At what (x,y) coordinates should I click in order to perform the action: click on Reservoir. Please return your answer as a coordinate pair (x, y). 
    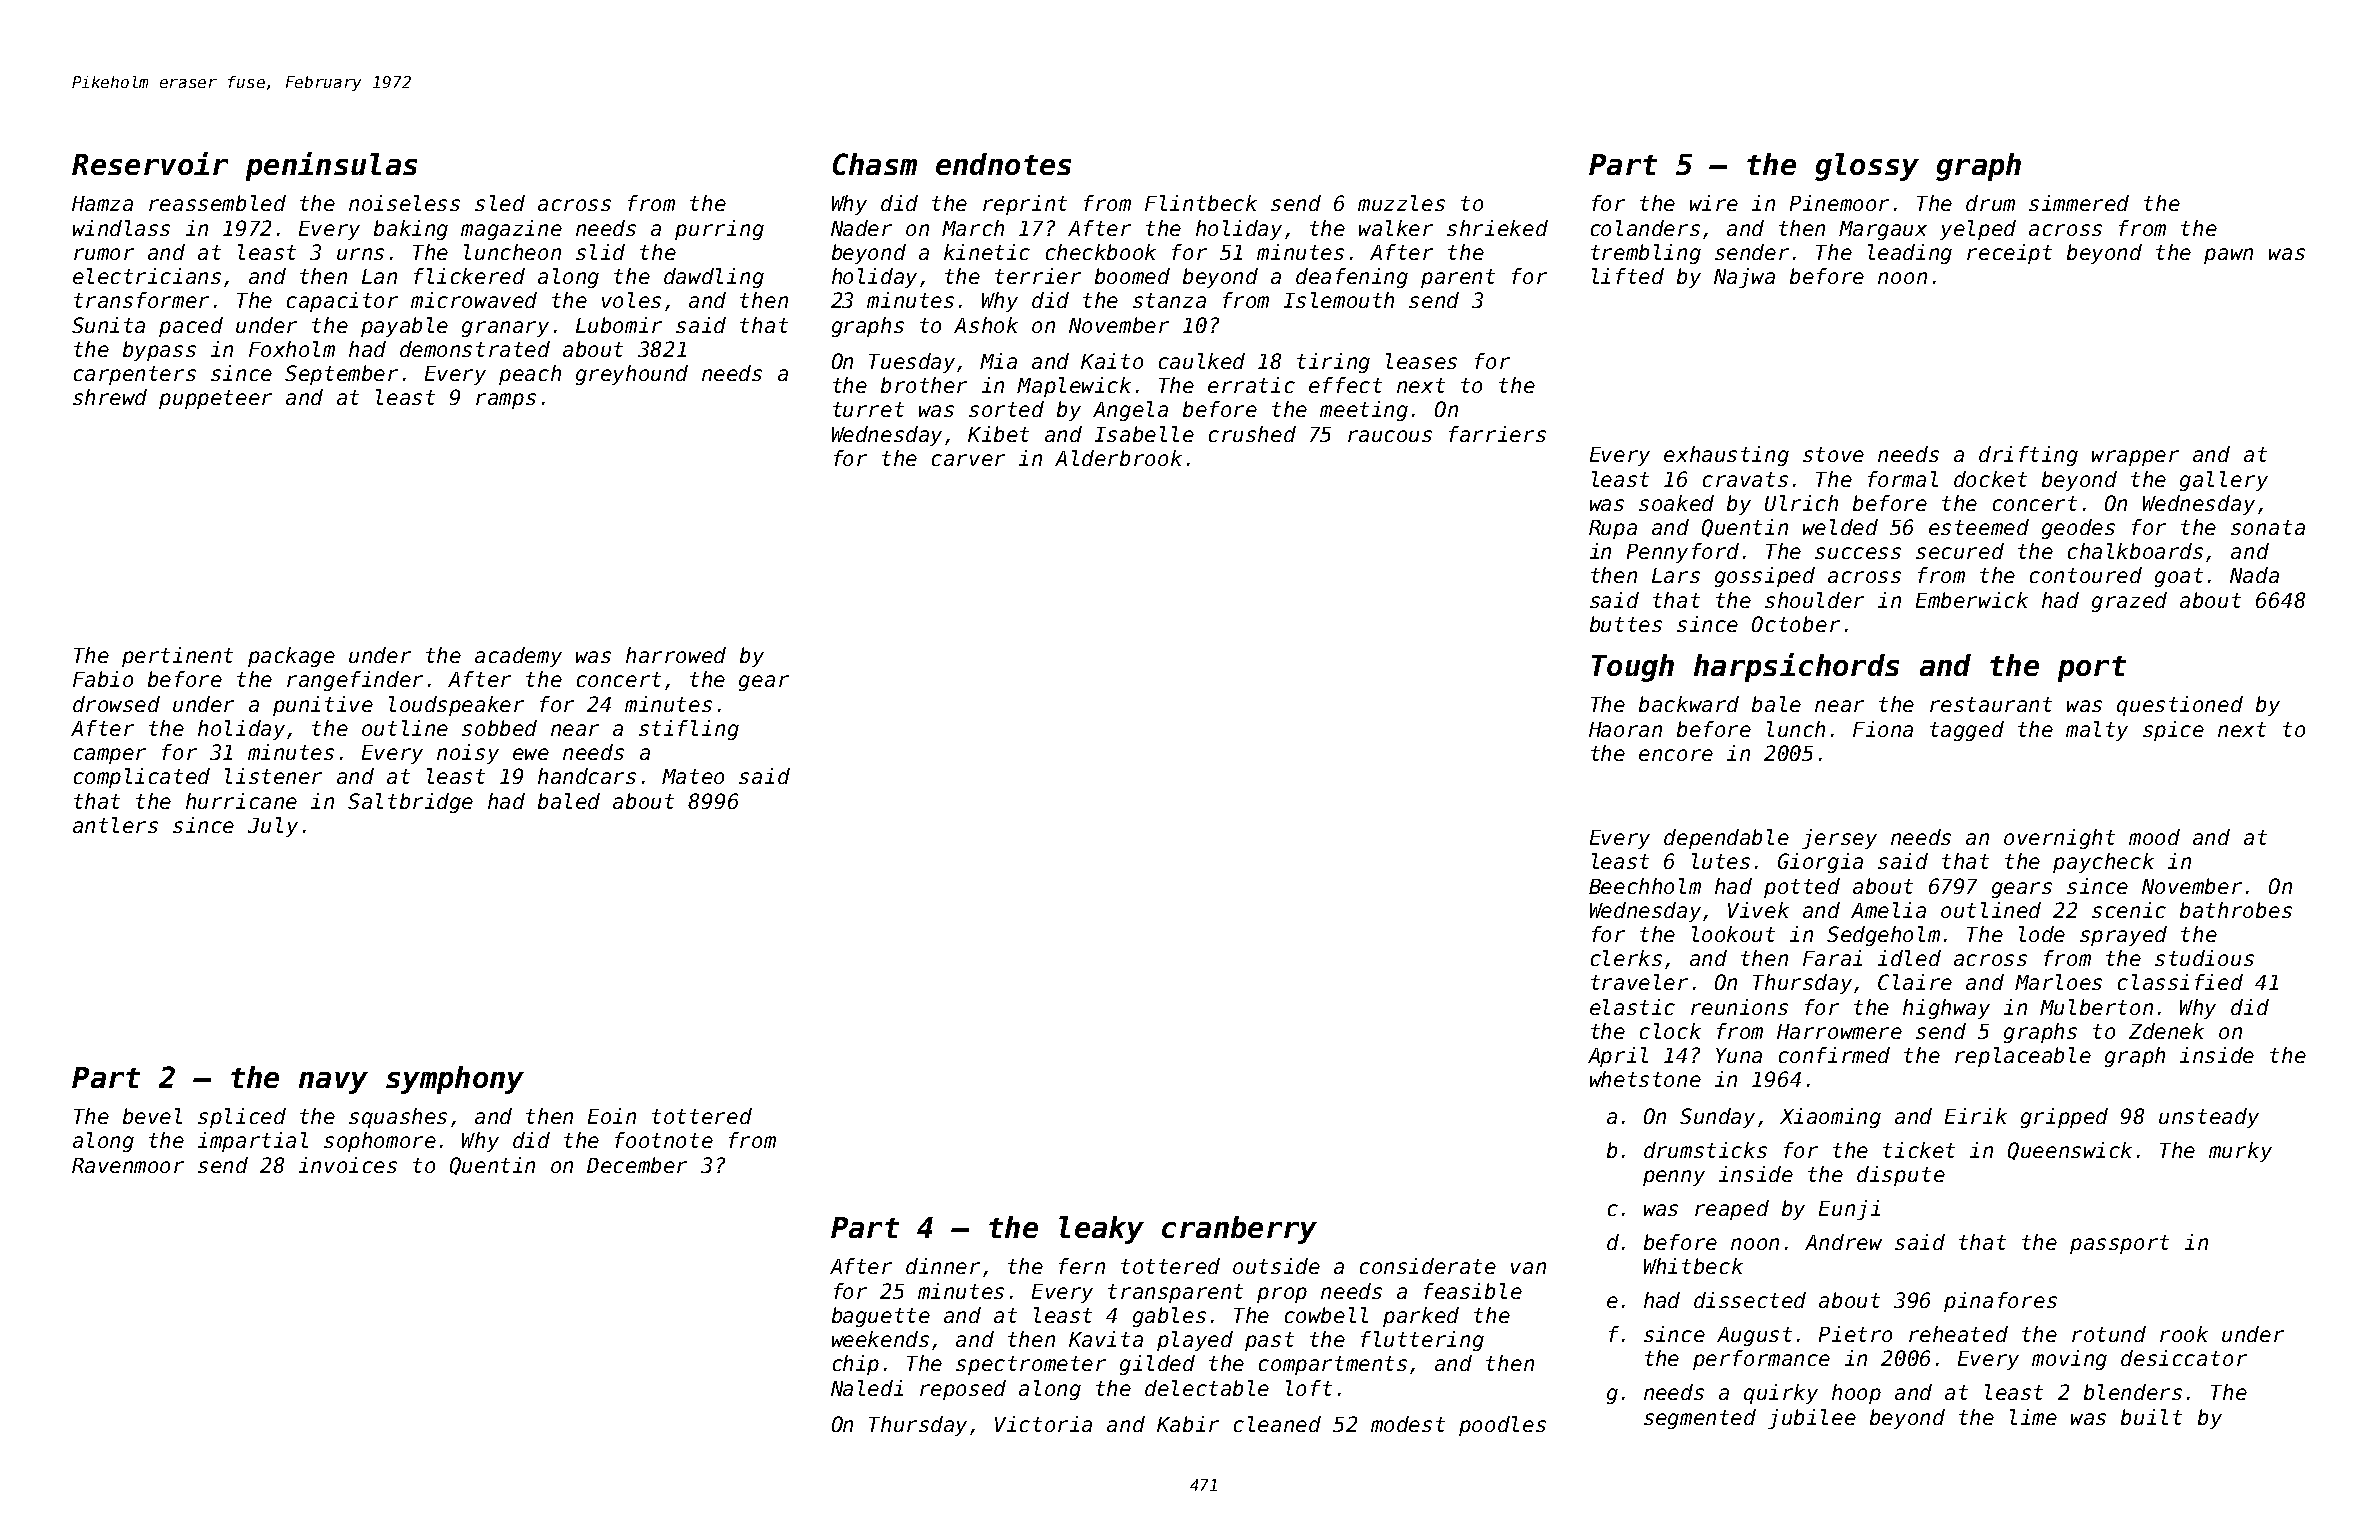
    Looking at the image, I should click on (150, 163).
